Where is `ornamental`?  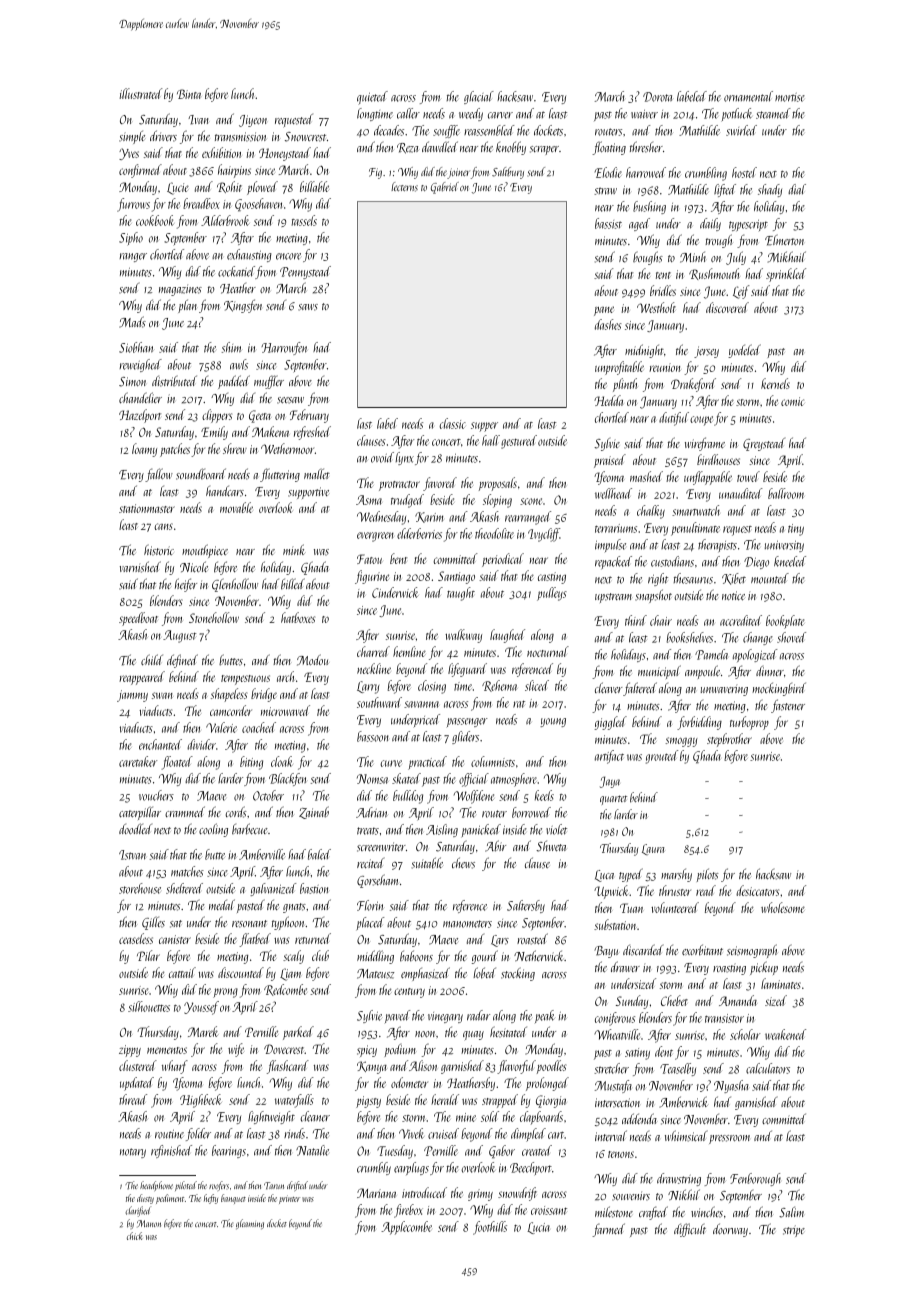 ornamental is located at coordinates (748, 96).
